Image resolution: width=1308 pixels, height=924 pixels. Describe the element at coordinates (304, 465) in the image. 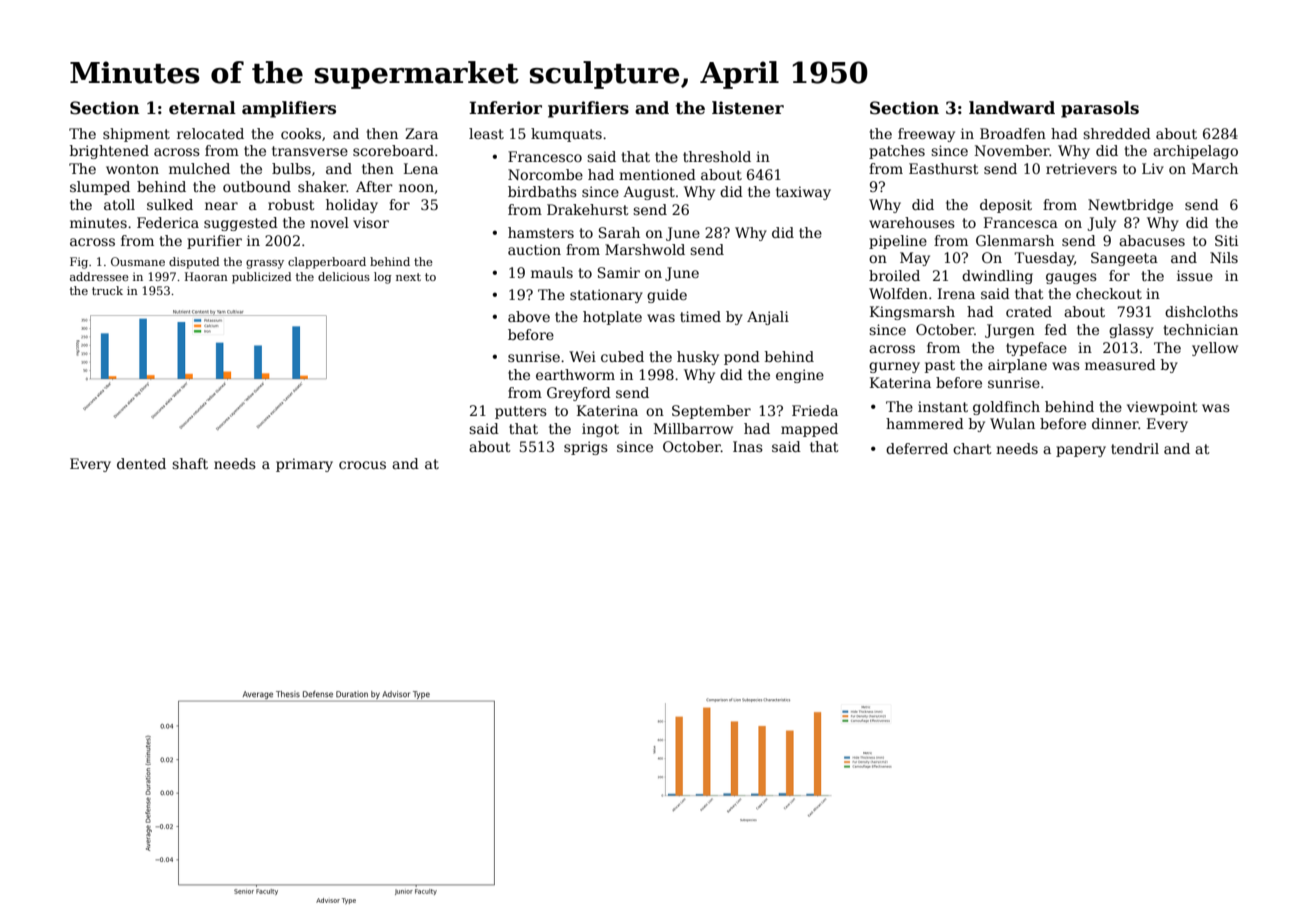

I see `primary` at that location.
